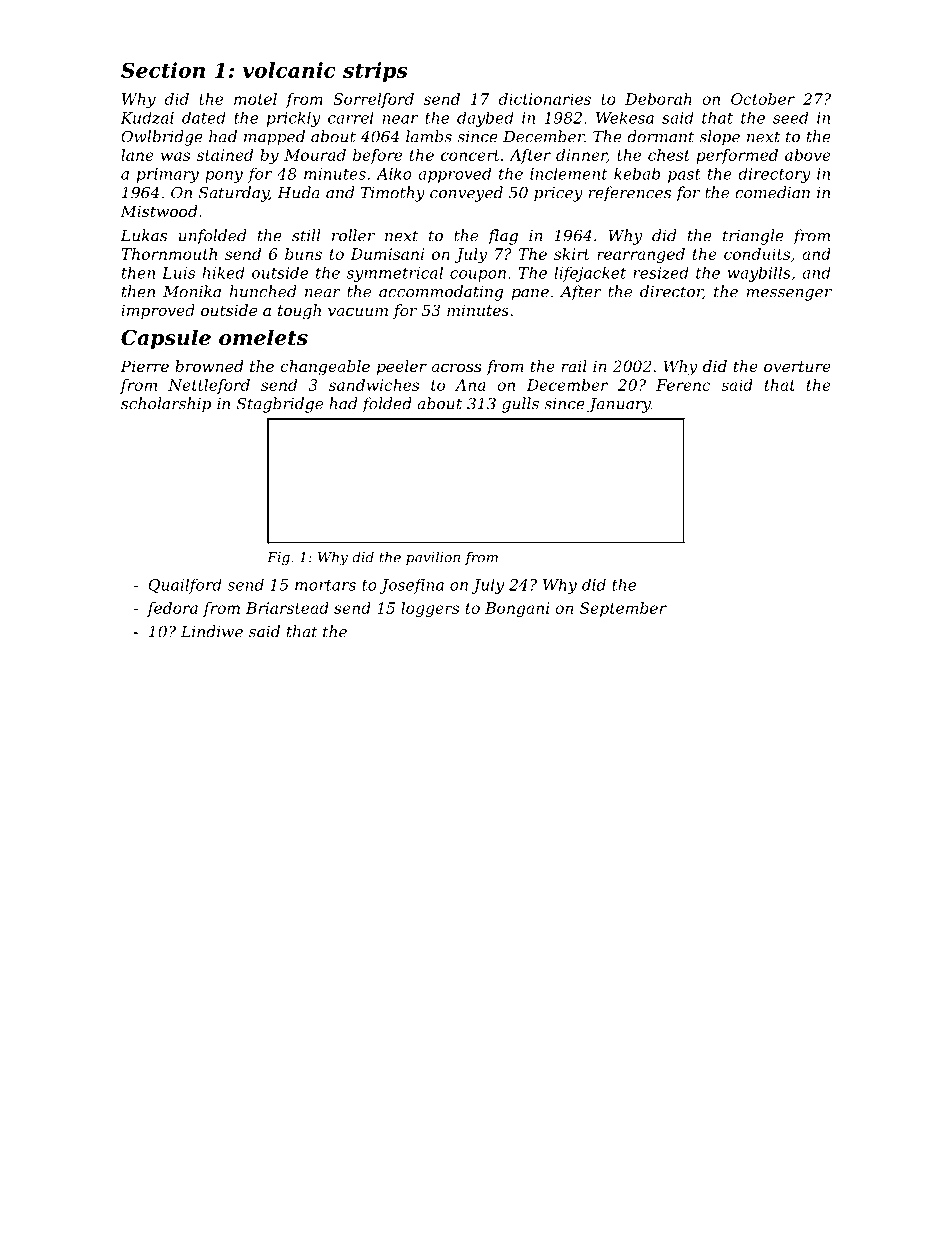 Image resolution: width=952 pixels, height=1233 pixels. What do you see at coordinates (797, 366) in the screenshot?
I see `overture` at bounding box center [797, 366].
